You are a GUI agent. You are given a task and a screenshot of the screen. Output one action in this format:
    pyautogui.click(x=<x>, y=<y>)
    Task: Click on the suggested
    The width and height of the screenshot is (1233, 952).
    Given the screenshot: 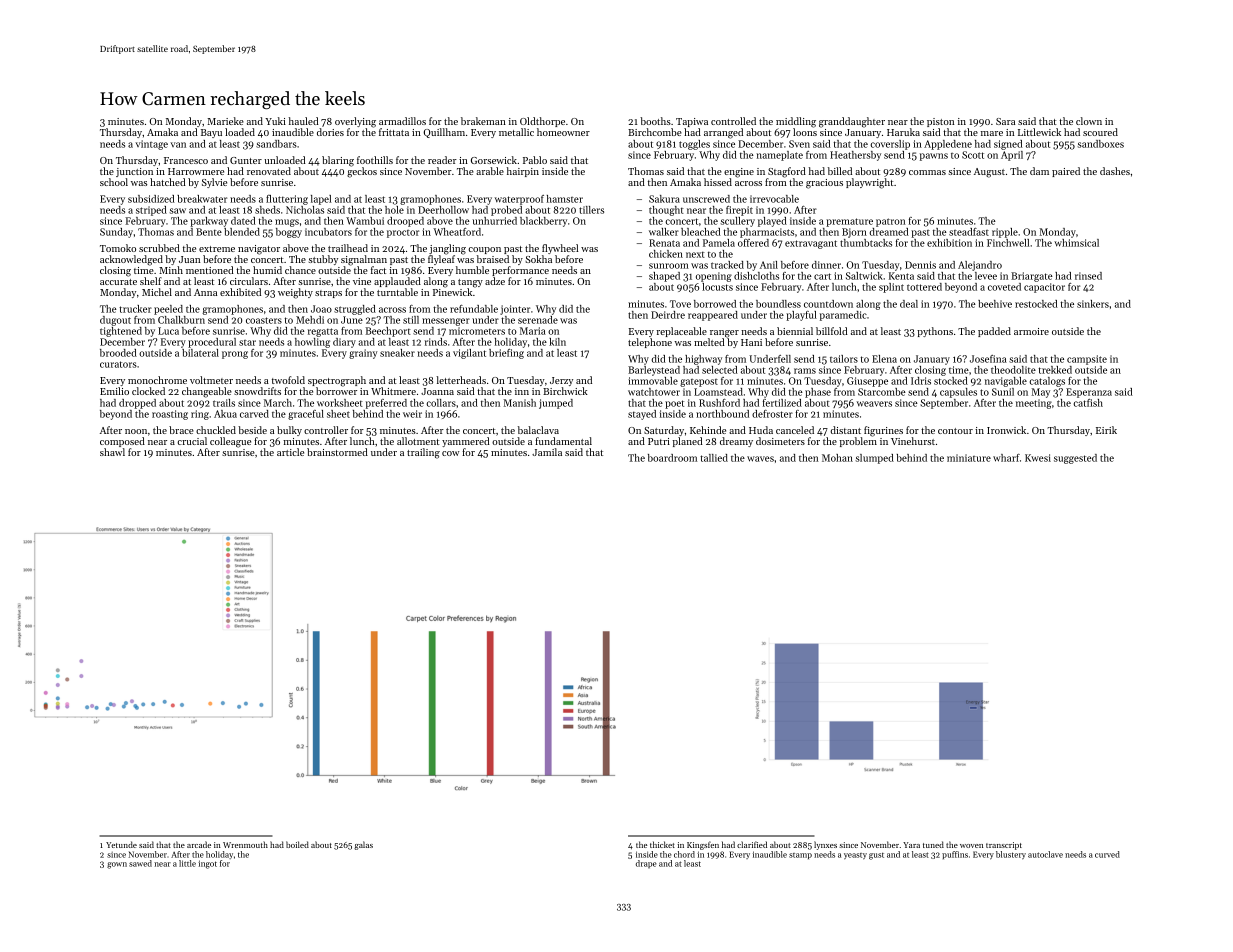 What is the action you would take?
    pyautogui.click(x=1075, y=459)
